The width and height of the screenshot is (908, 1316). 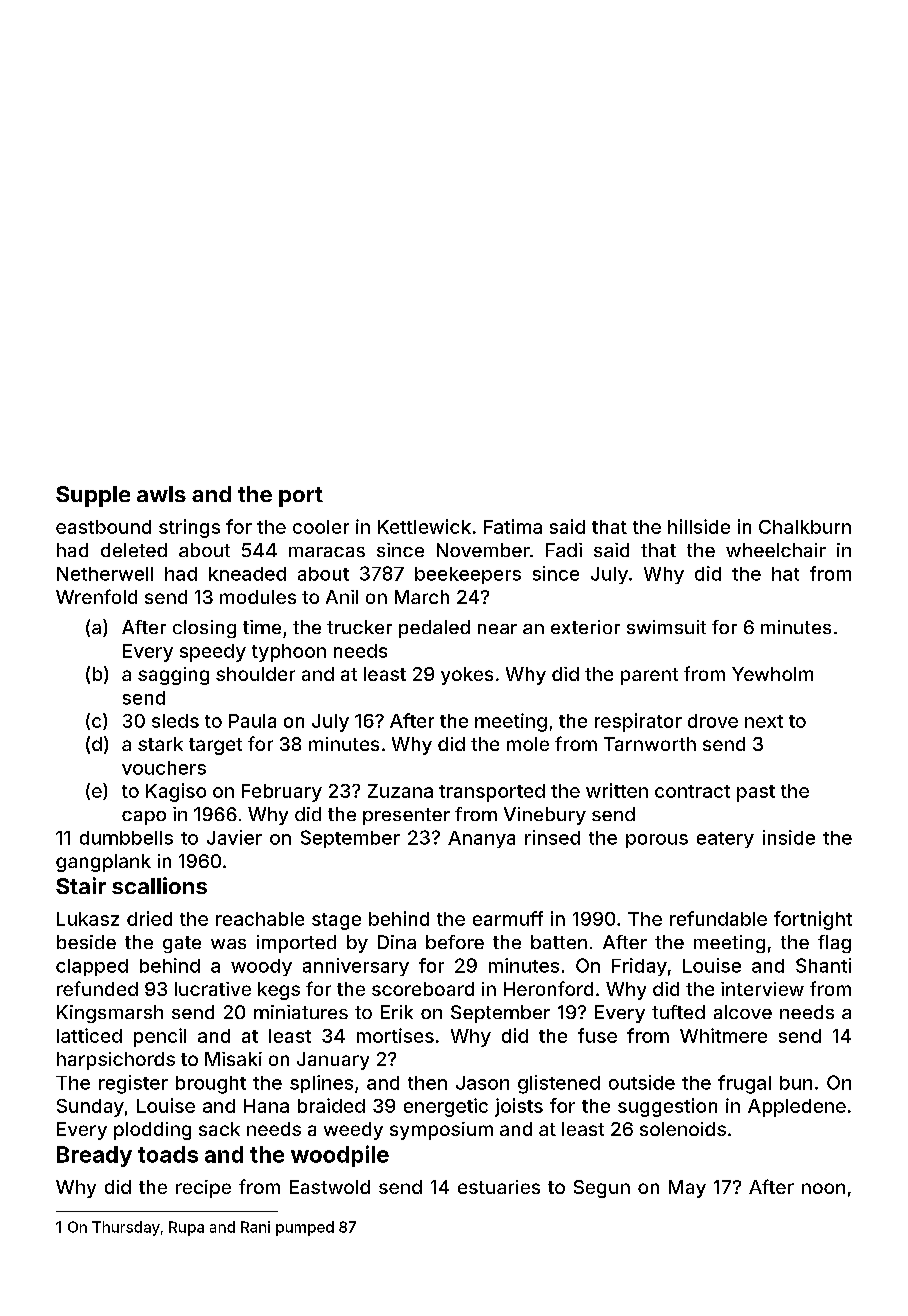 I want to click on joists, so click(x=519, y=1107).
